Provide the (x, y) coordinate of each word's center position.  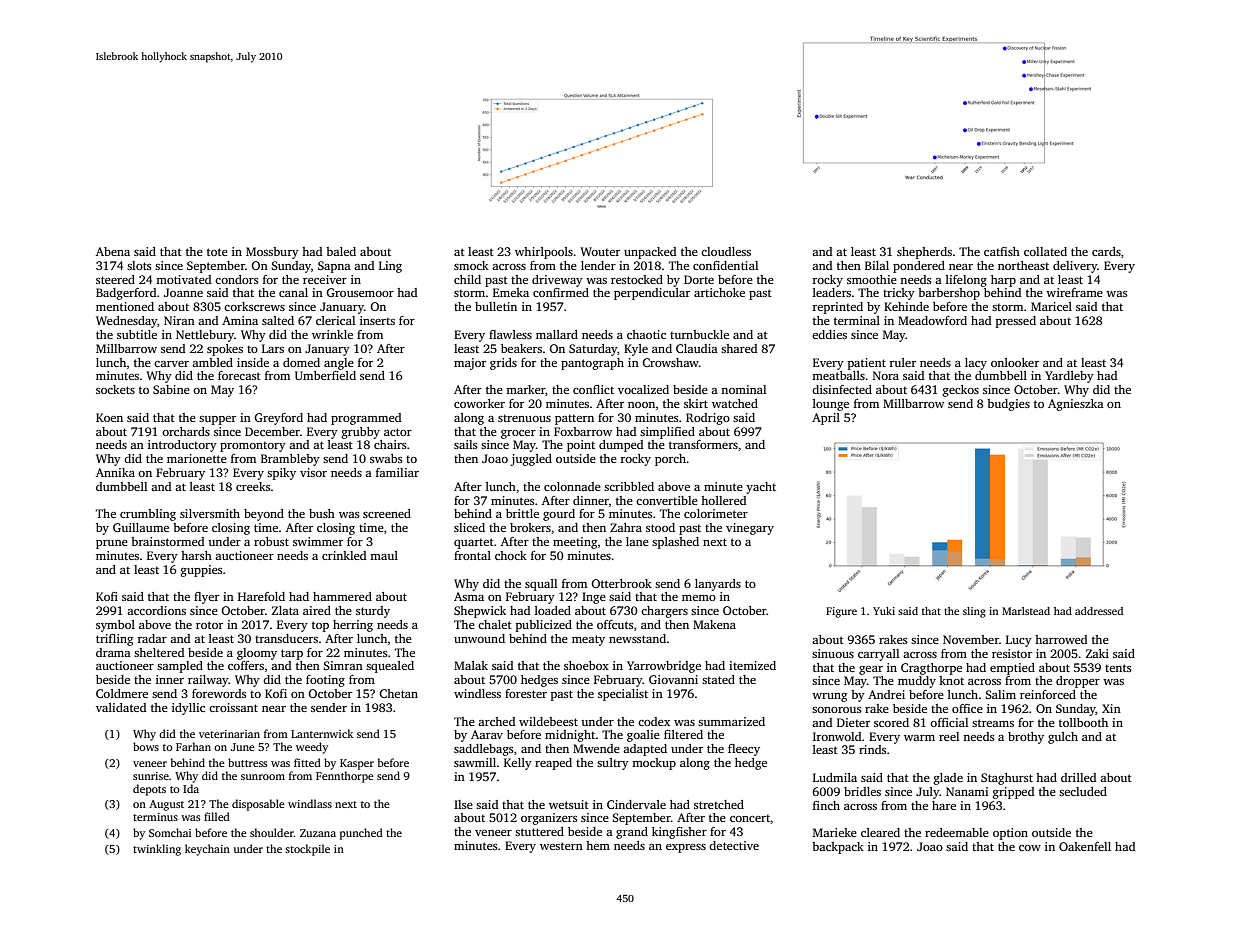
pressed (1016, 322)
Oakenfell (1085, 846)
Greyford (278, 419)
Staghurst (1007, 779)
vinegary (750, 529)
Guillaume (141, 527)
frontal (472, 555)
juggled (531, 460)
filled (217, 816)
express (686, 848)
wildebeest (548, 721)
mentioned (125, 306)
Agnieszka (1076, 405)
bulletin (496, 306)
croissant (233, 707)
